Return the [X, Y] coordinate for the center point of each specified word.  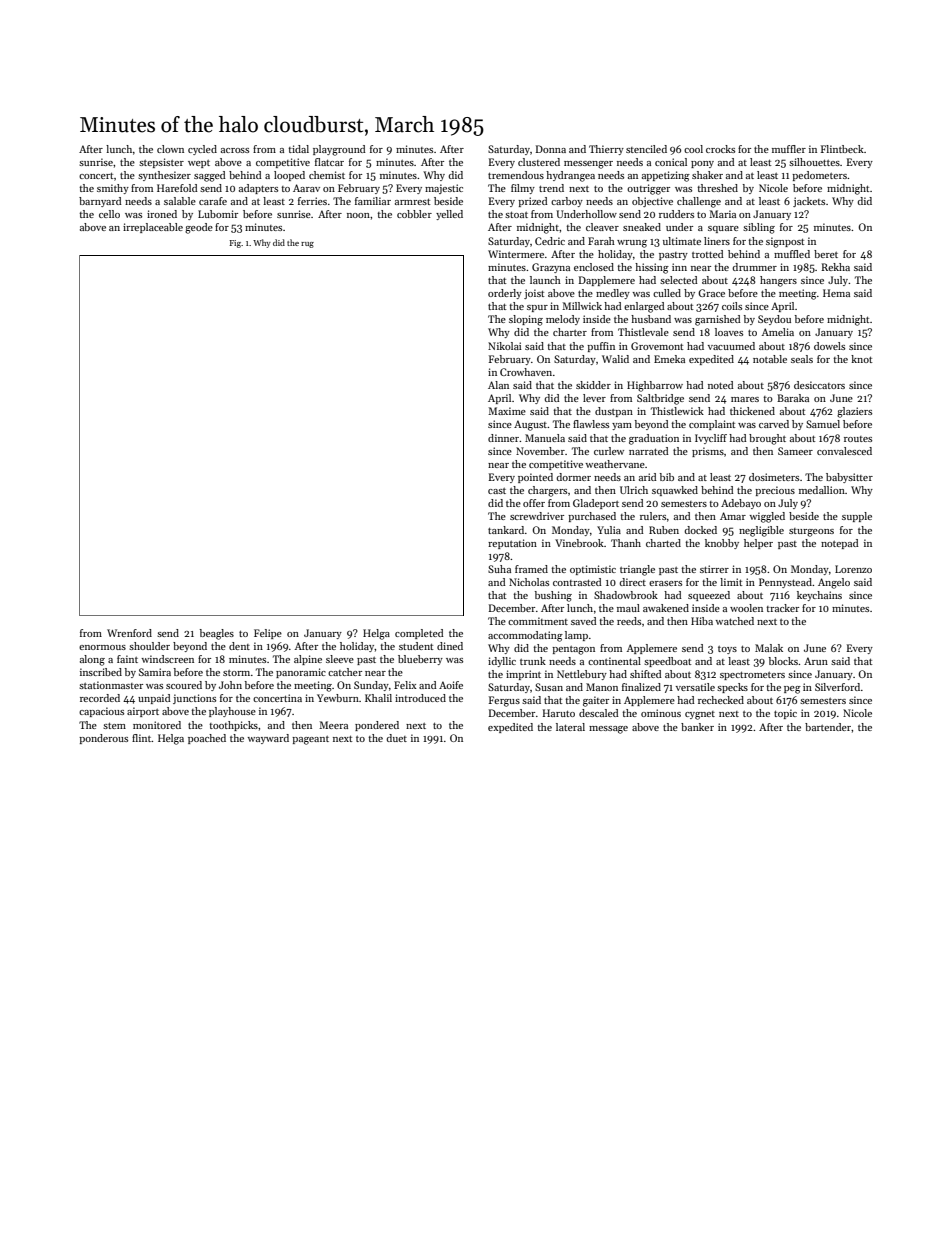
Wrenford [129, 633]
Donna [551, 149]
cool [693, 149]
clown [170, 149]
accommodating [525, 636]
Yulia [609, 530]
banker [697, 727]
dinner [503, 438]
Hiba [702, 621]
